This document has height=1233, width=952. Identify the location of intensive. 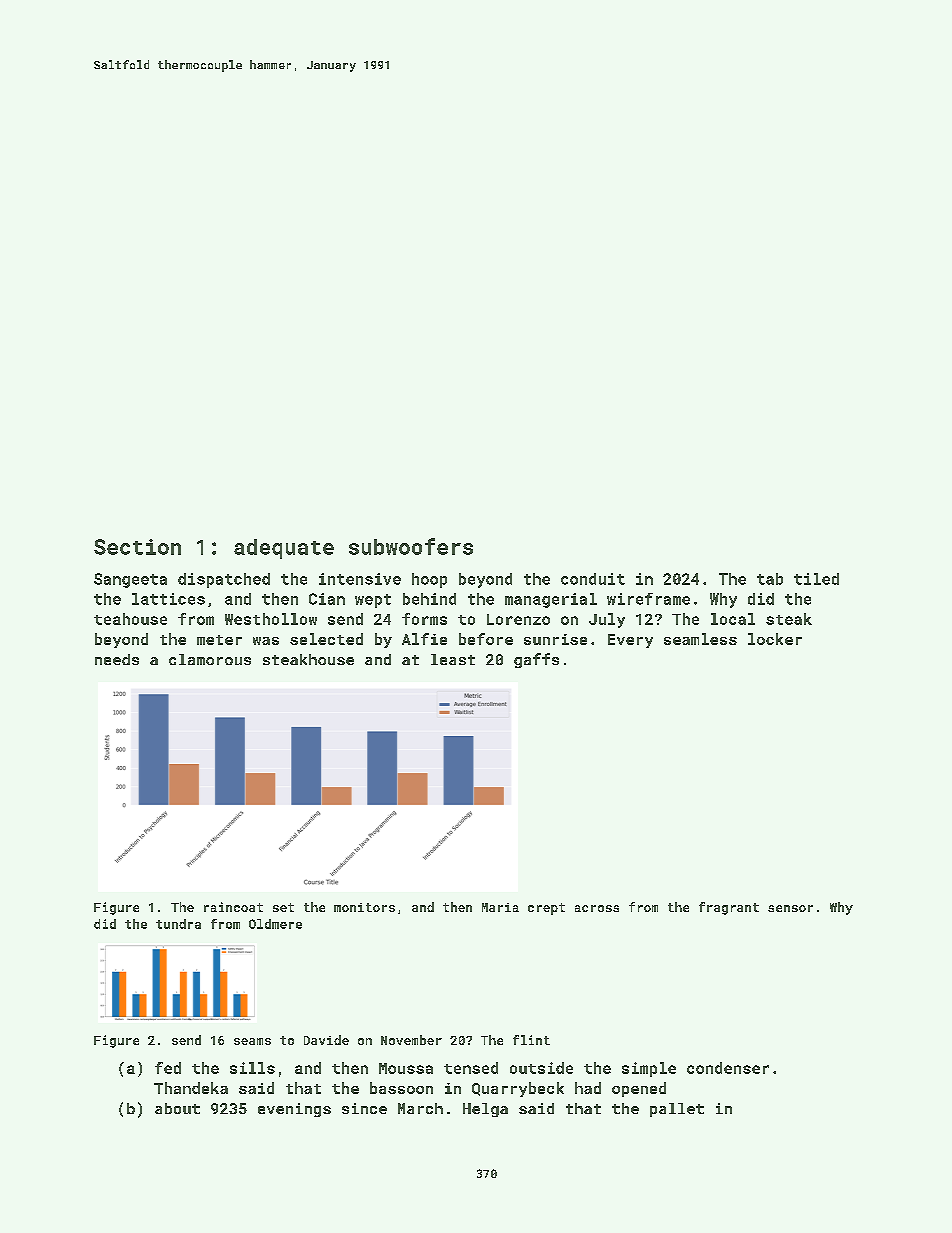
(360, 579).
